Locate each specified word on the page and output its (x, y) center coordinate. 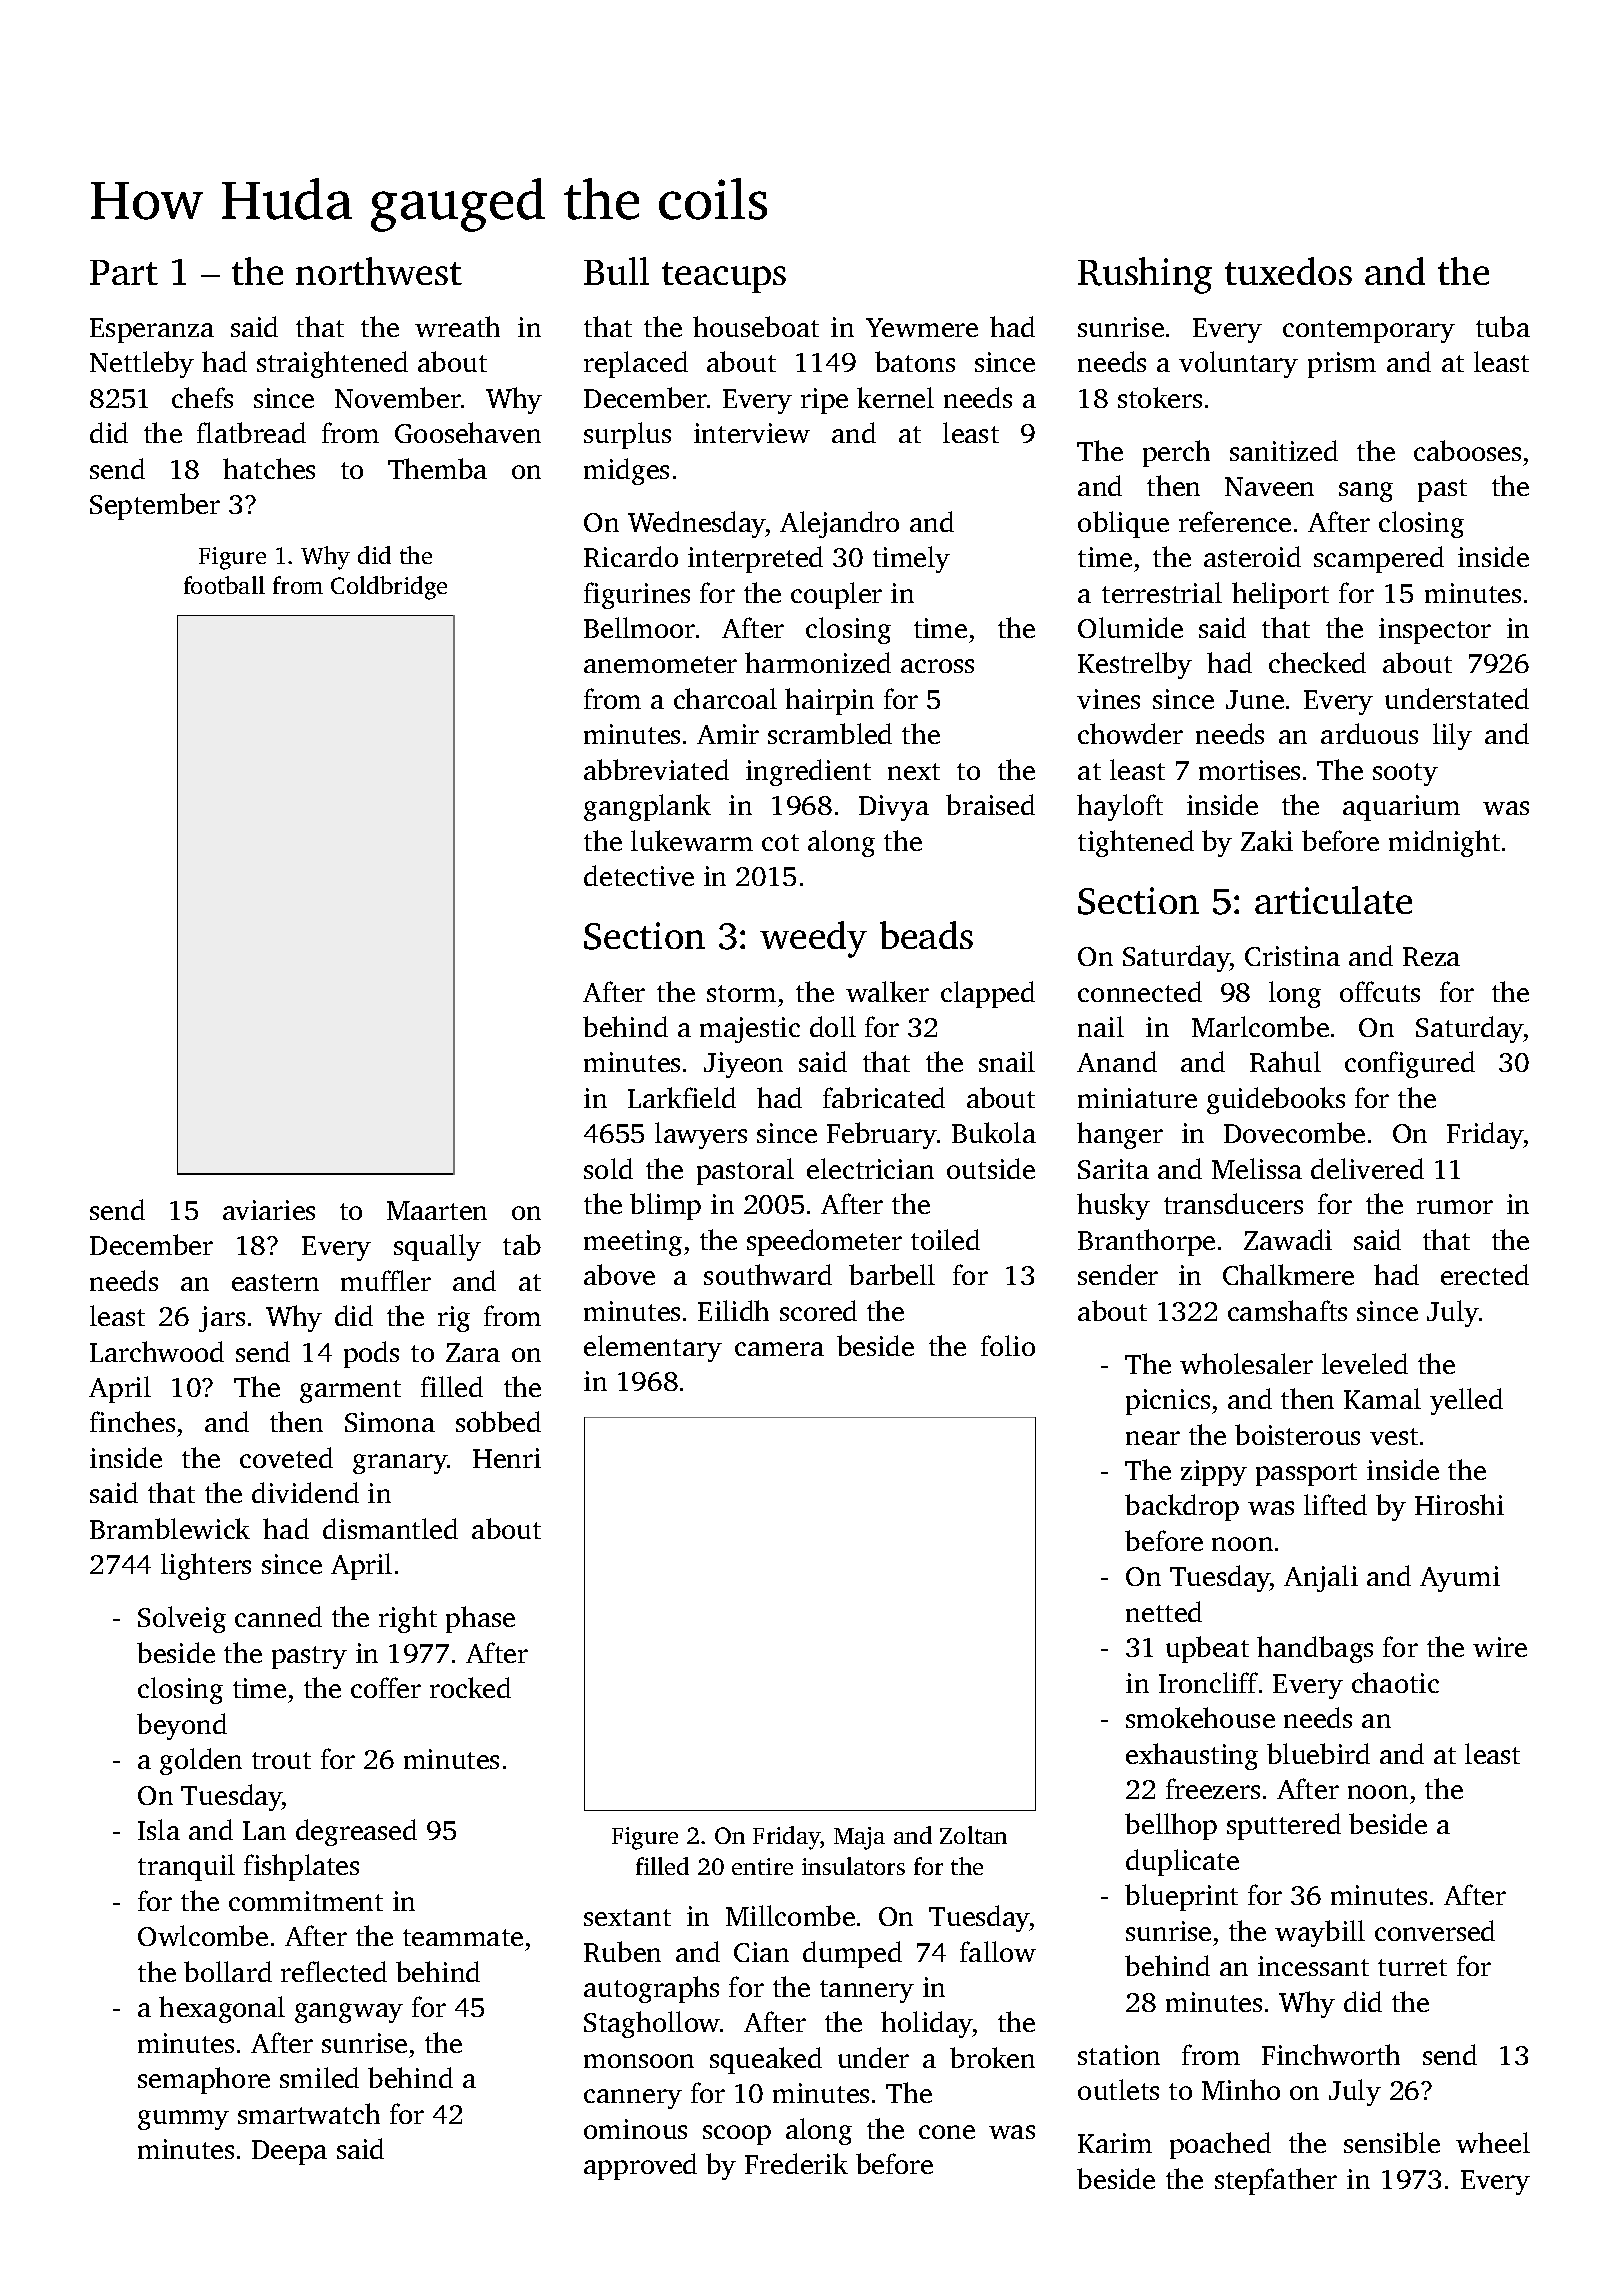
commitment (306, 1901)
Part (124, 272)
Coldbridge (389, 588)
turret (1412, 1967)
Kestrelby (1135, 665)
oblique (1123, 524)
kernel (895, 397)
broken (992, 2057)
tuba (1503, 326)
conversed (1435, 1930)
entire (762, 1866)
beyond (182, 1726)
